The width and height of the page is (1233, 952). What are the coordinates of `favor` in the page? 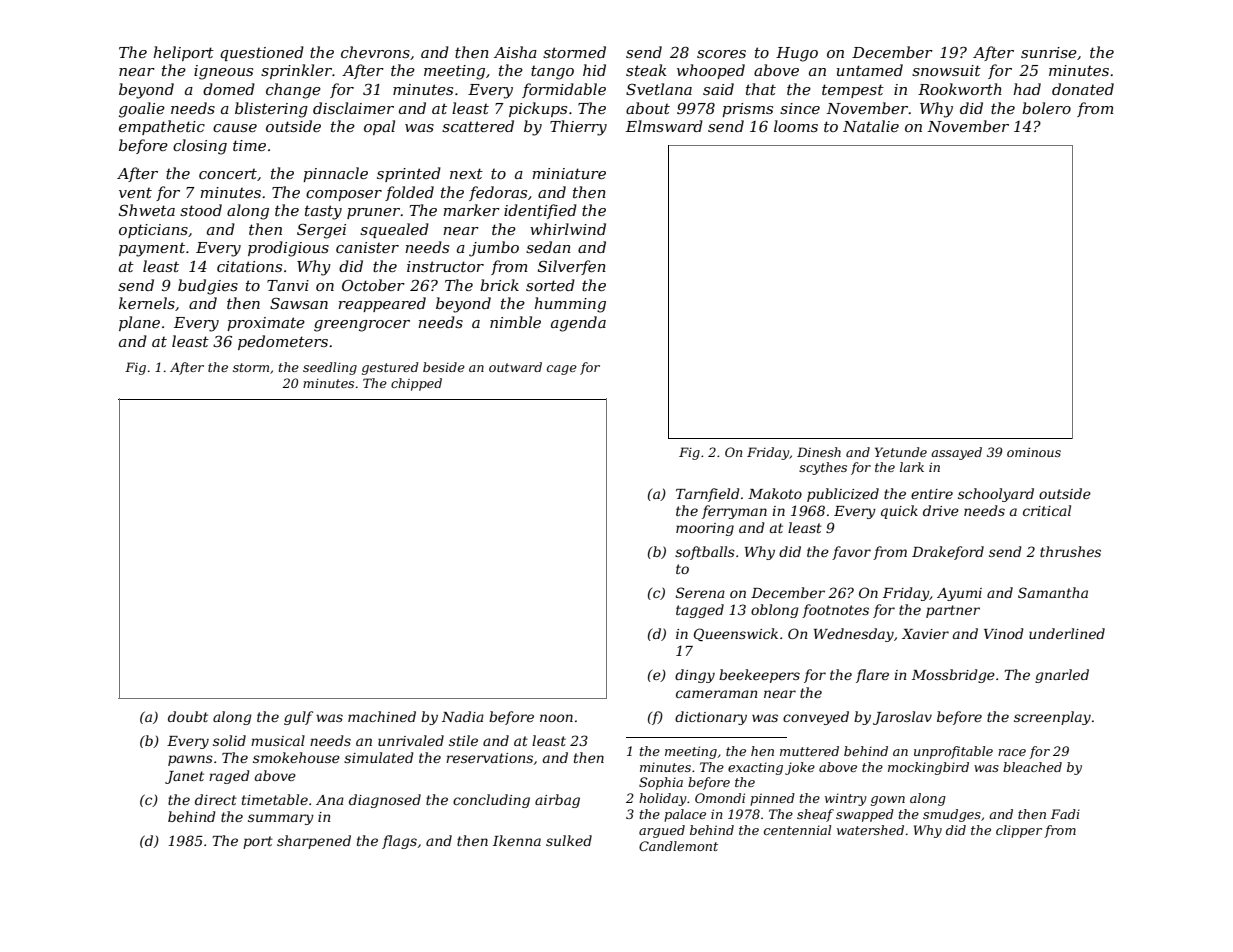 It's located at (851, 553).
